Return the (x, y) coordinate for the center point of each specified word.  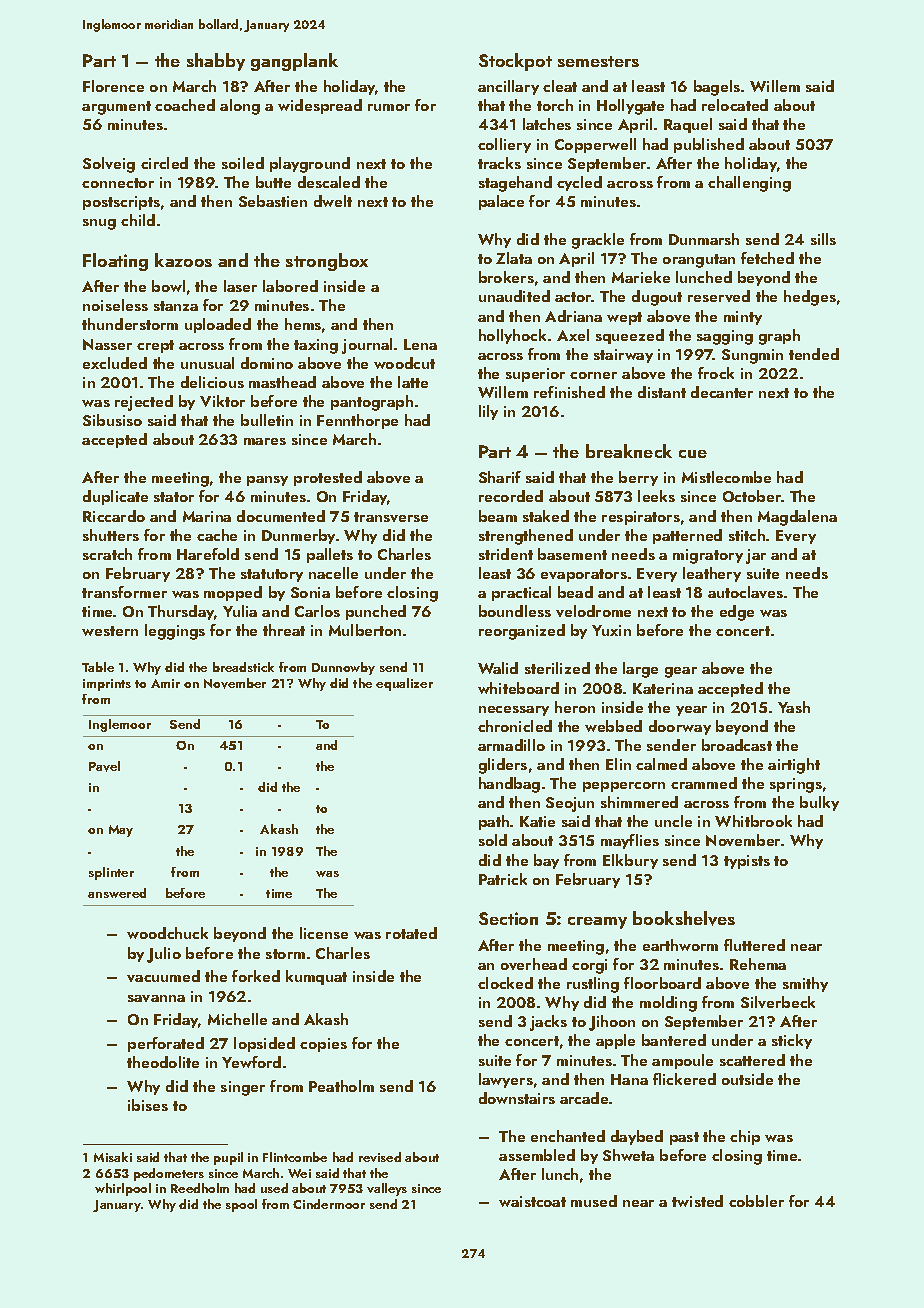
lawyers (506, 1080)
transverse (391, 517)
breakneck (629, 451)
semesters (598, 61)
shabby (216, 62)
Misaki (113, 1157)
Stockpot (515, 62)
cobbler (756, 1201)
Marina (207, 516)
